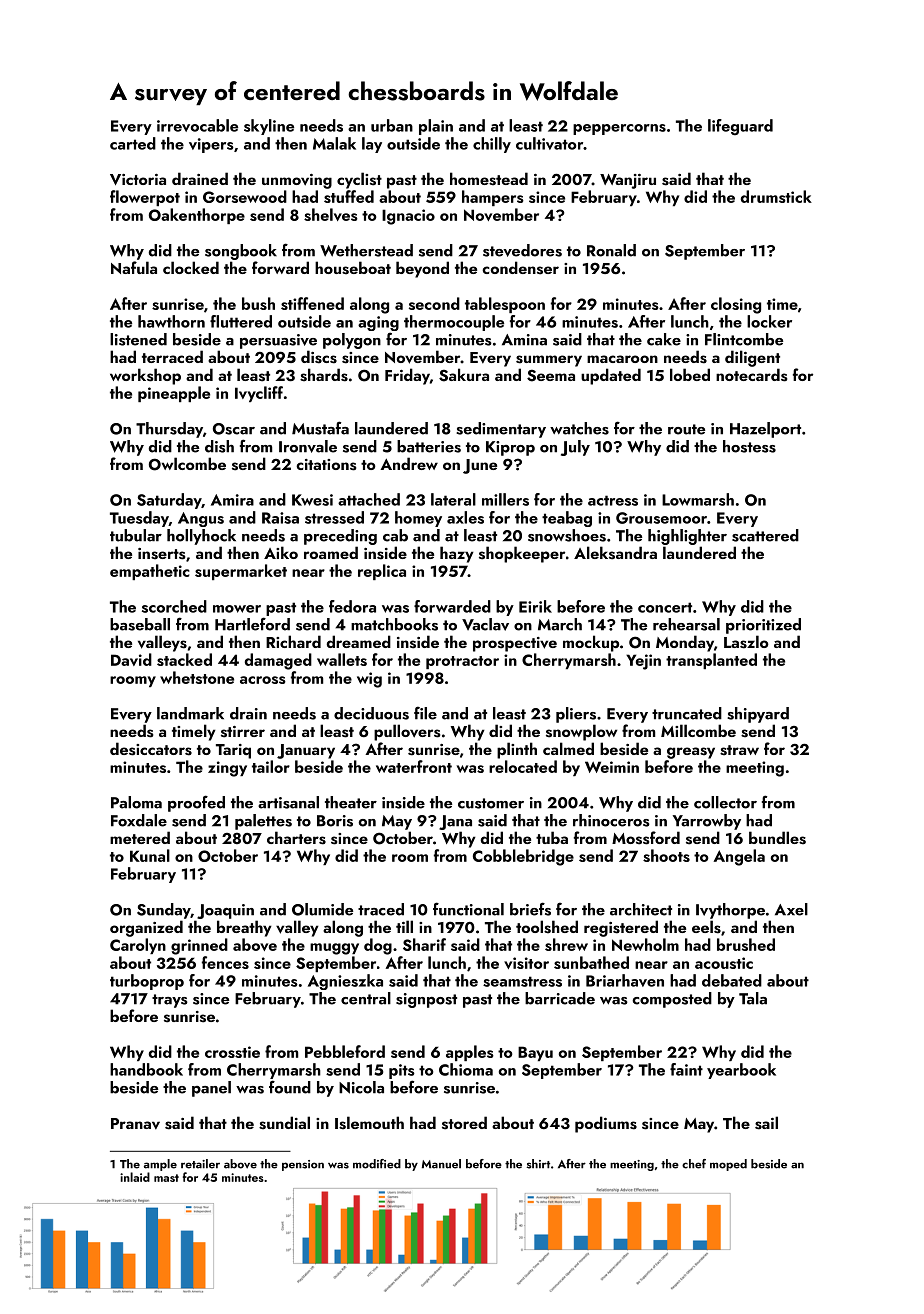 Image resolution: width=924 pixels, height=1314 pixels. I want to click on notecards, so click(751, 375).
